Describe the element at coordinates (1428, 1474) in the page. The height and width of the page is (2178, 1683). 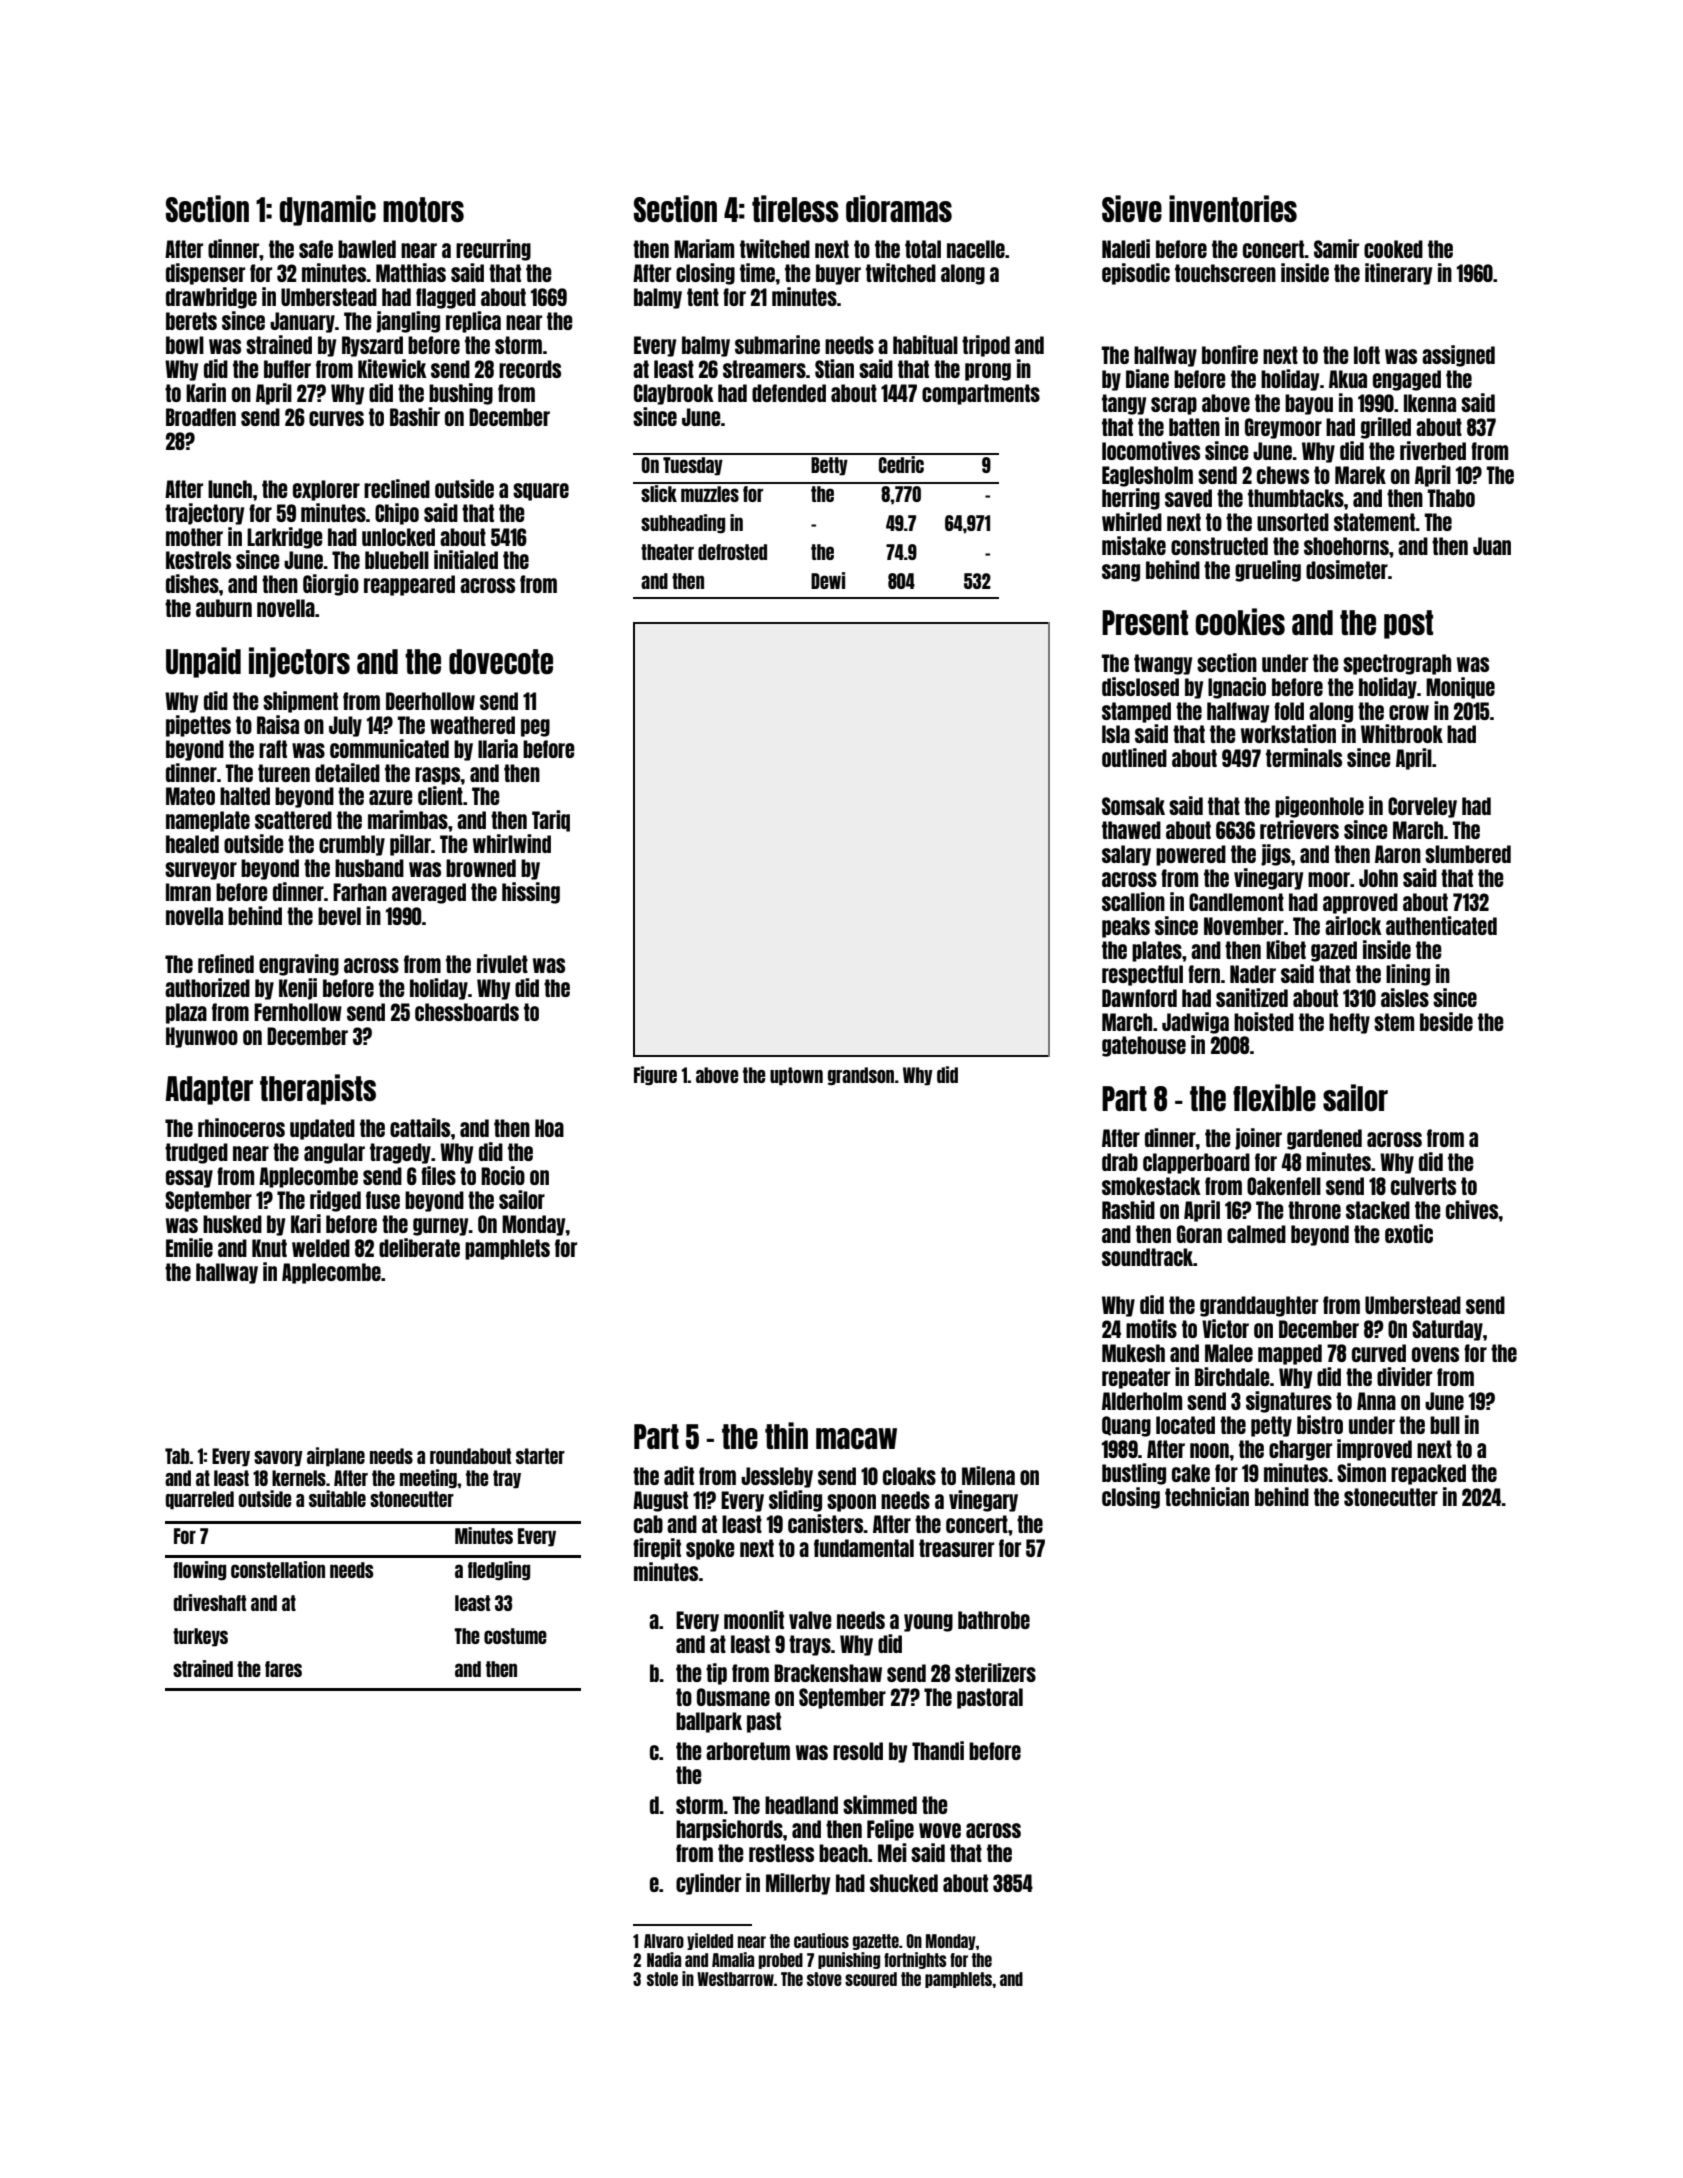
I see `repacked` at that location.
